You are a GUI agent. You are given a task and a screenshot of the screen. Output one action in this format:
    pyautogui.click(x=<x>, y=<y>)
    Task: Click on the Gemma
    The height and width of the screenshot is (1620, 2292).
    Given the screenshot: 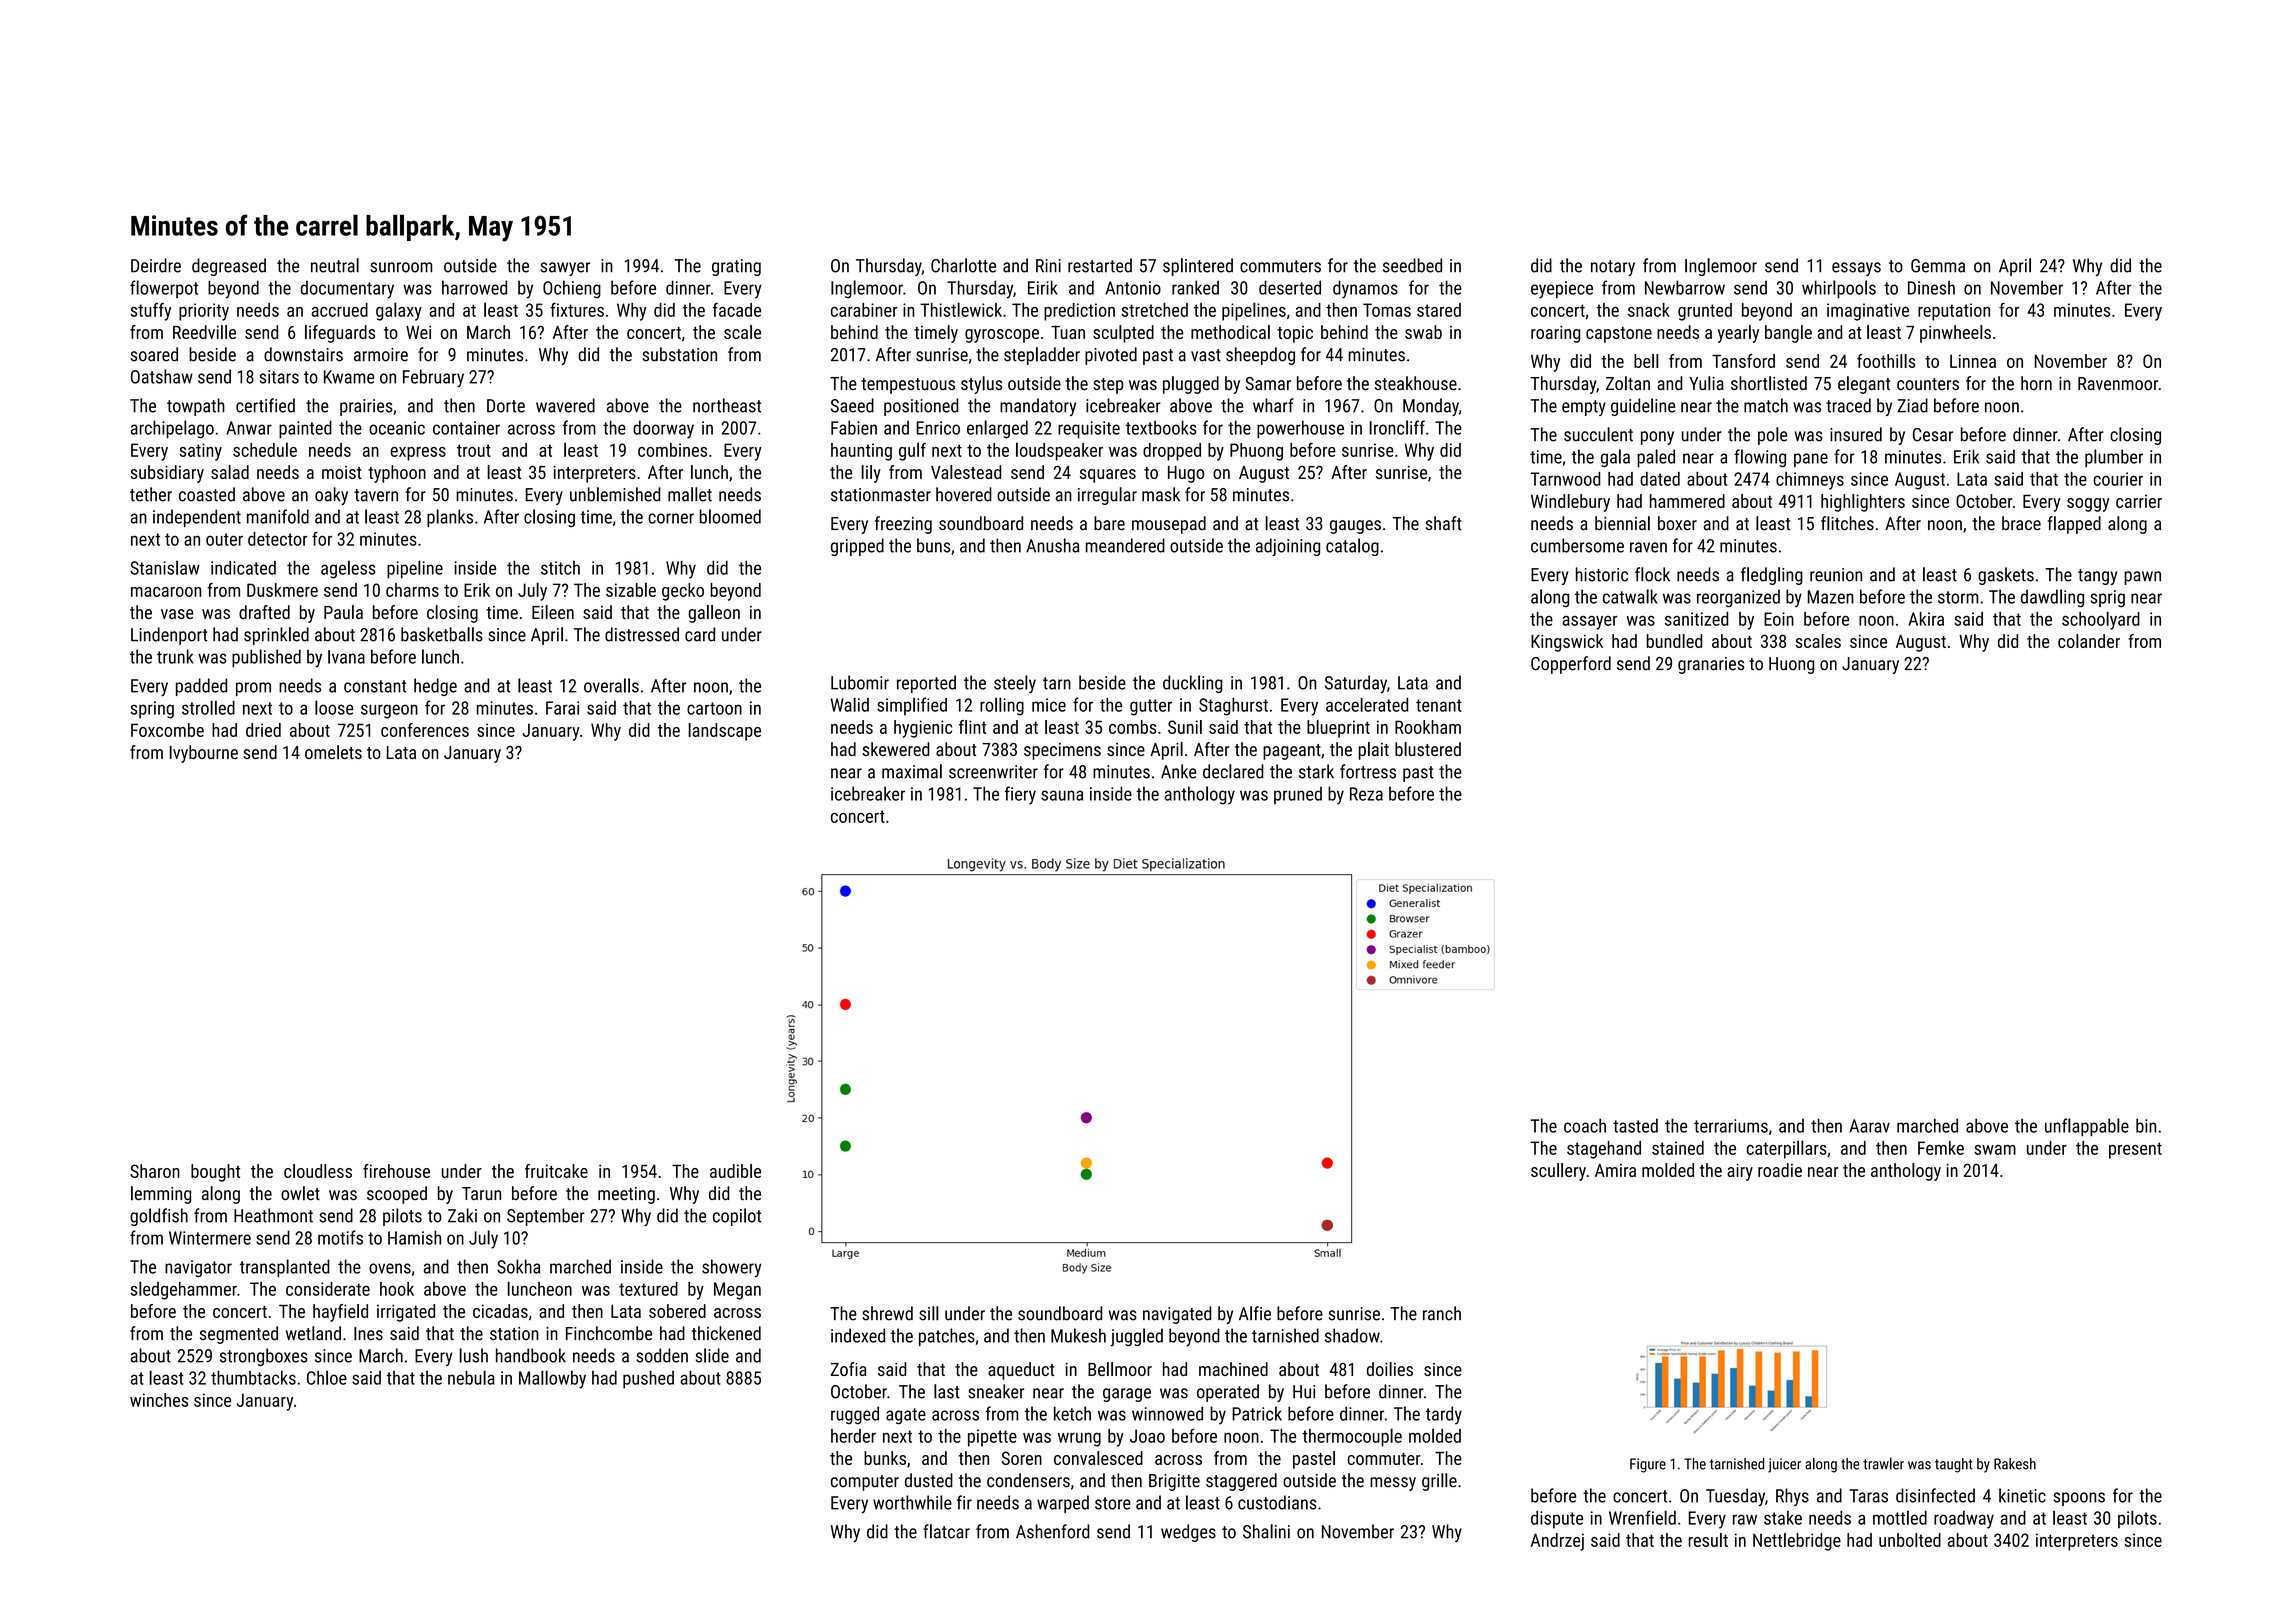 What is the action you would take?
    pyautogui.click(x=1938, y=266)
